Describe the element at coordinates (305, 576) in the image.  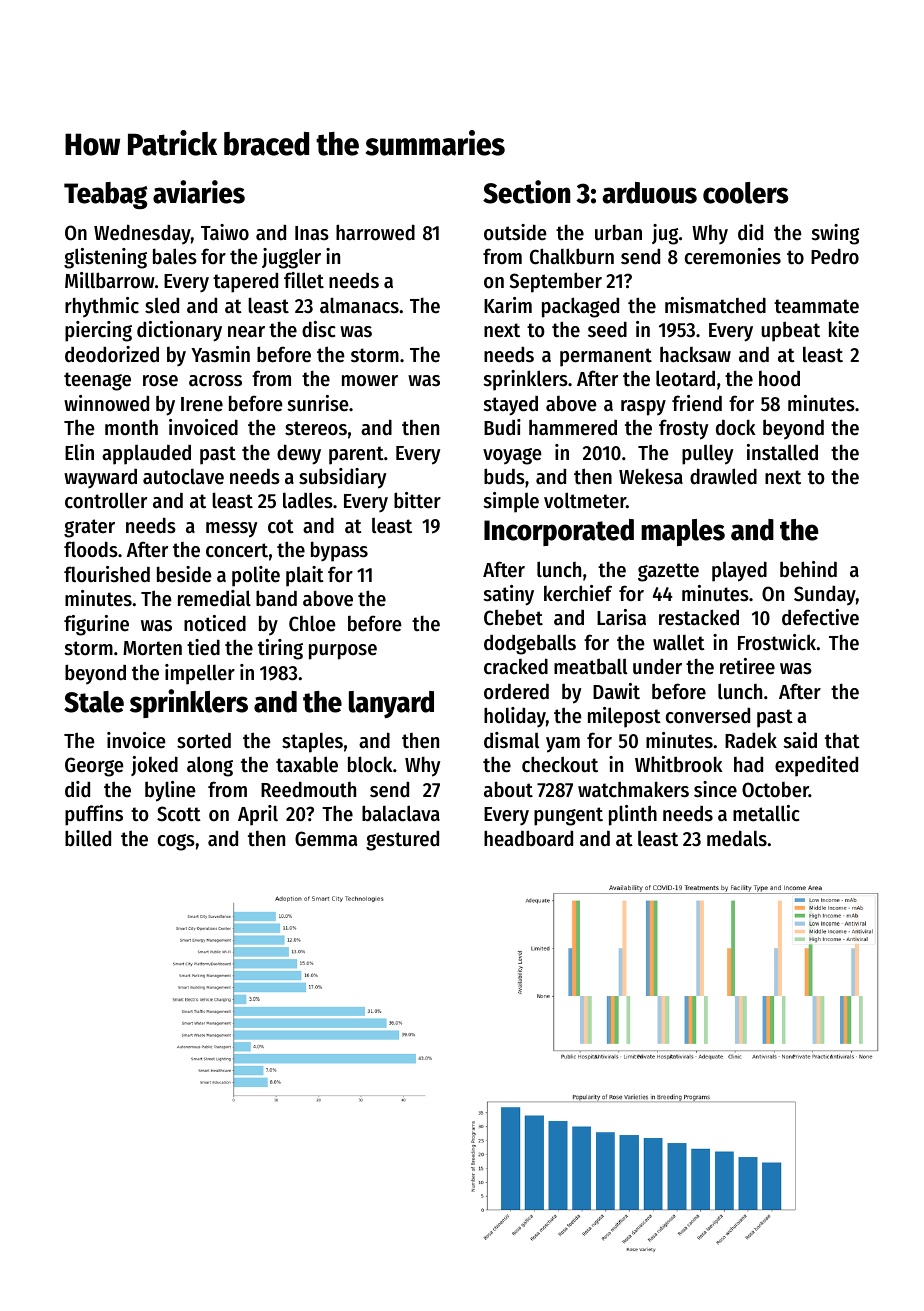
I see `plait` at that location.
